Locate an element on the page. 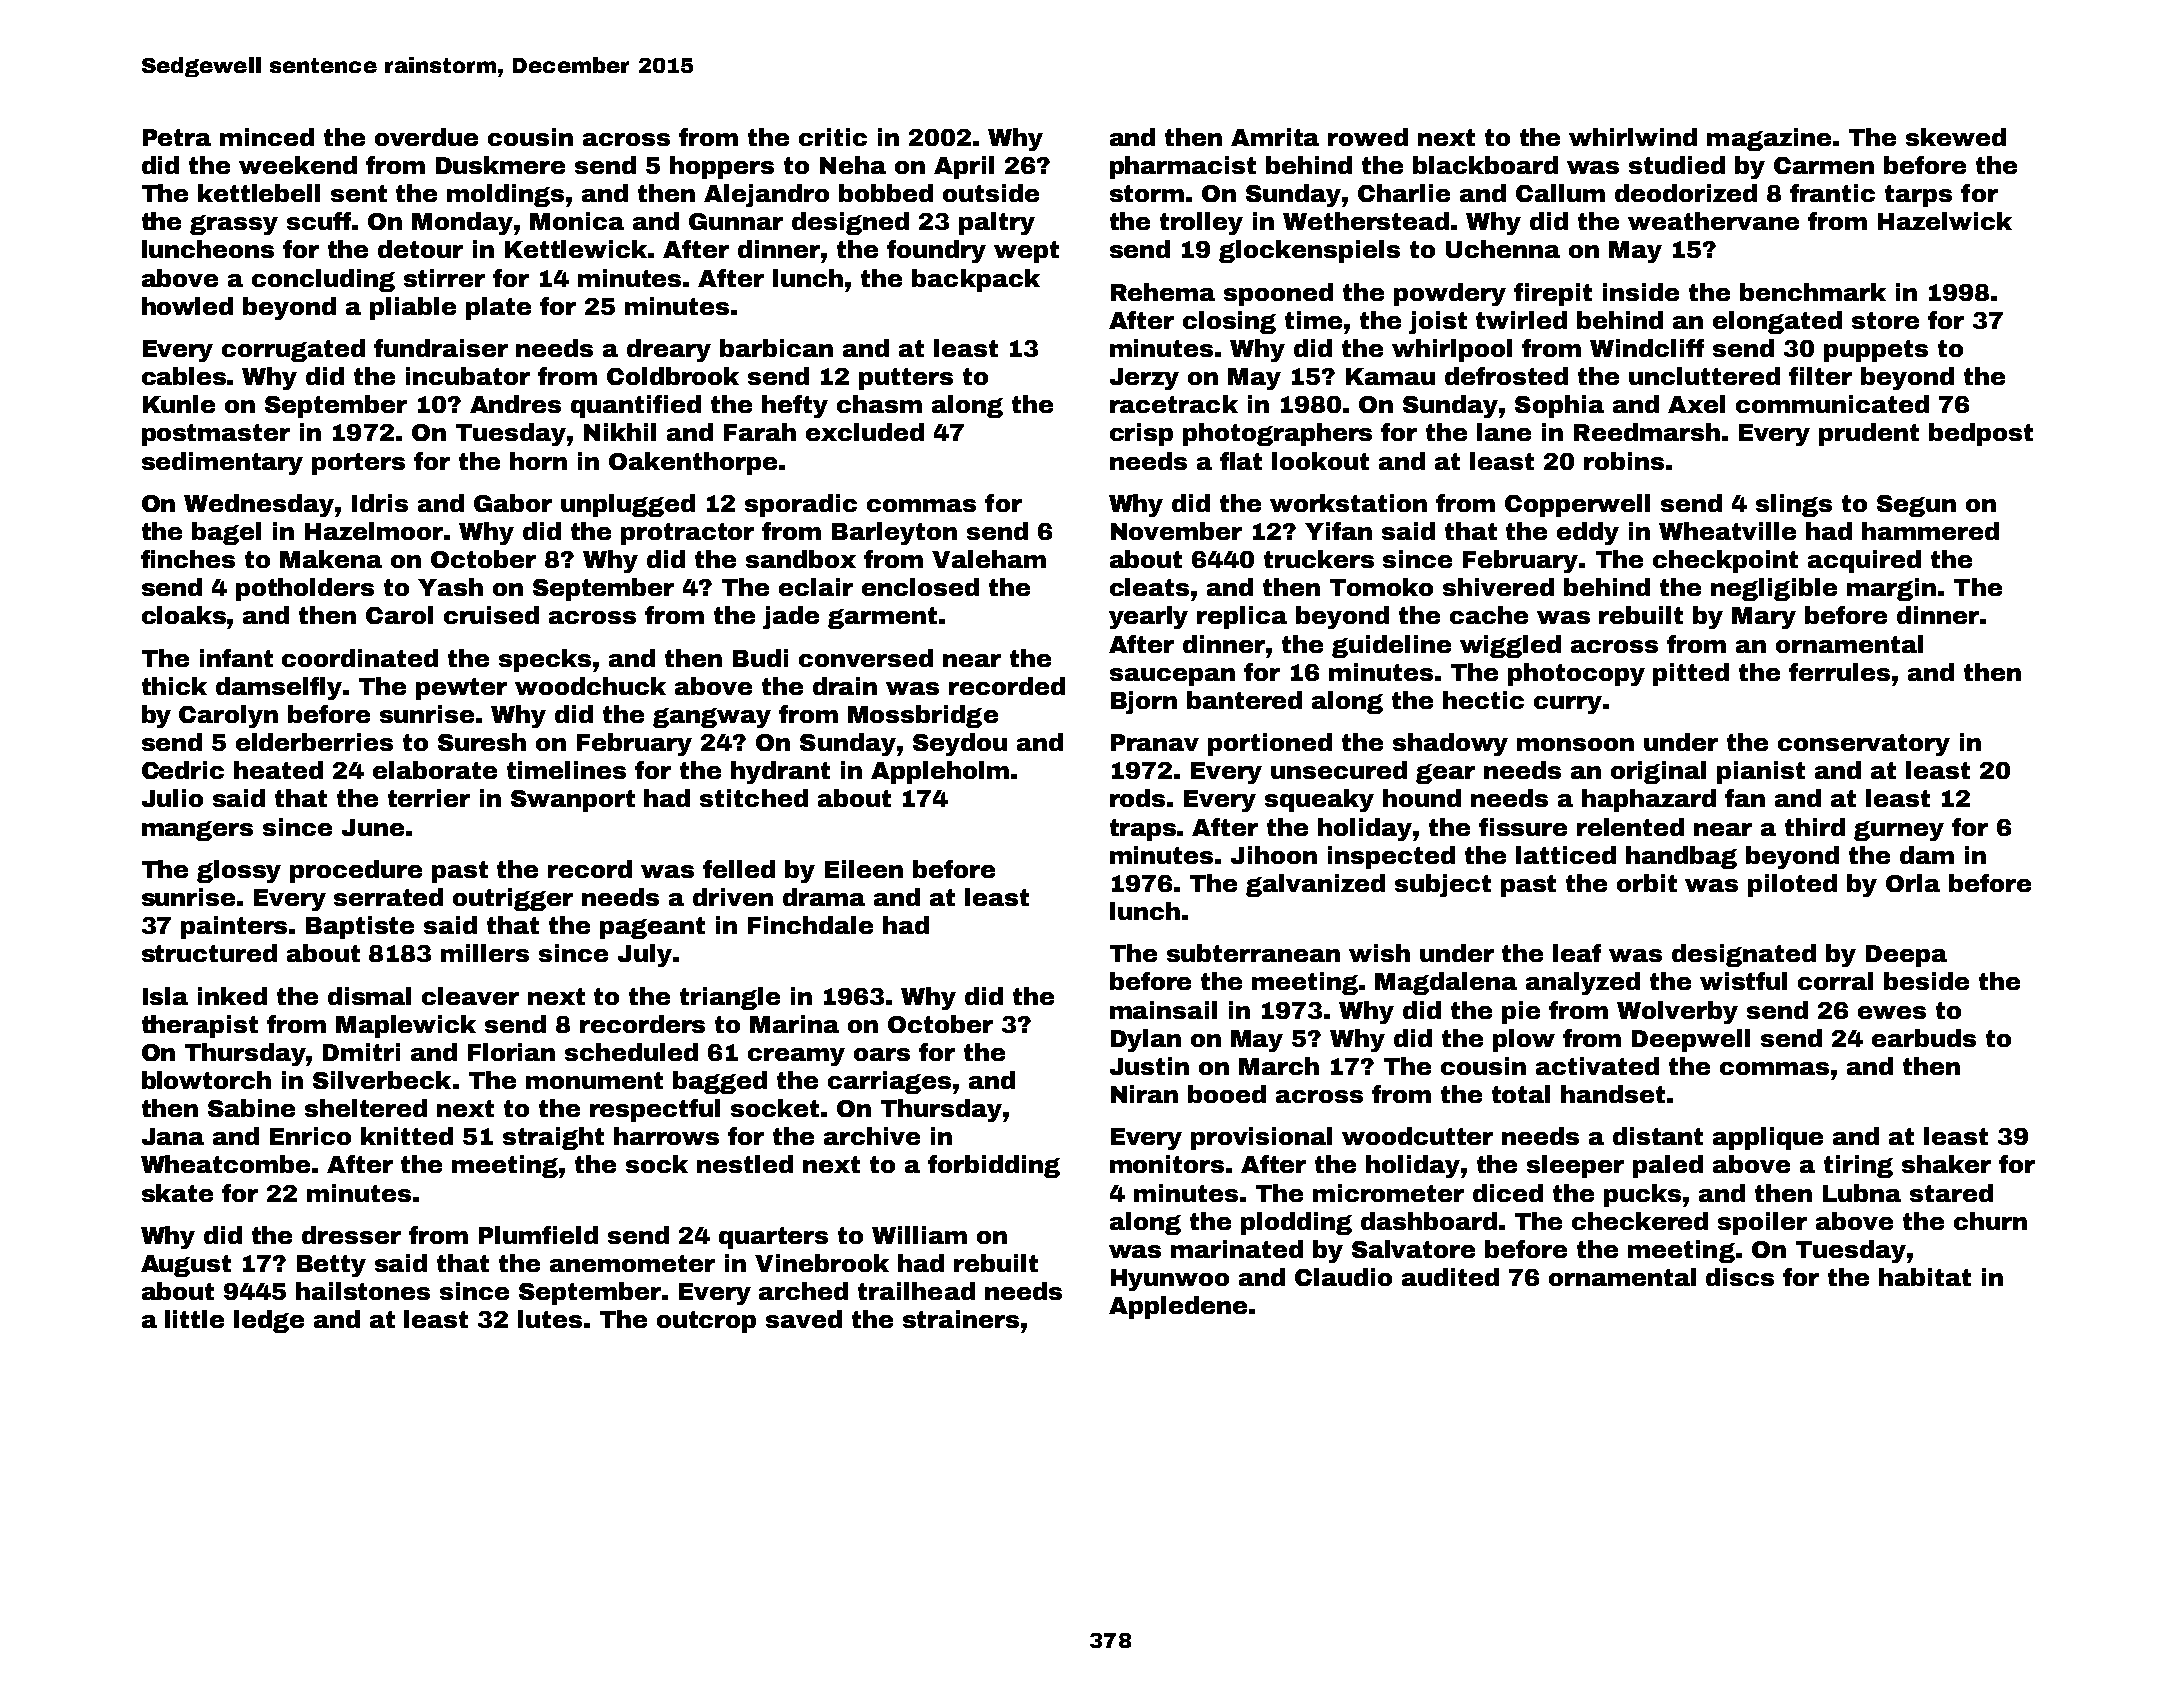  strainers is located at coordinates (961, 1319).
